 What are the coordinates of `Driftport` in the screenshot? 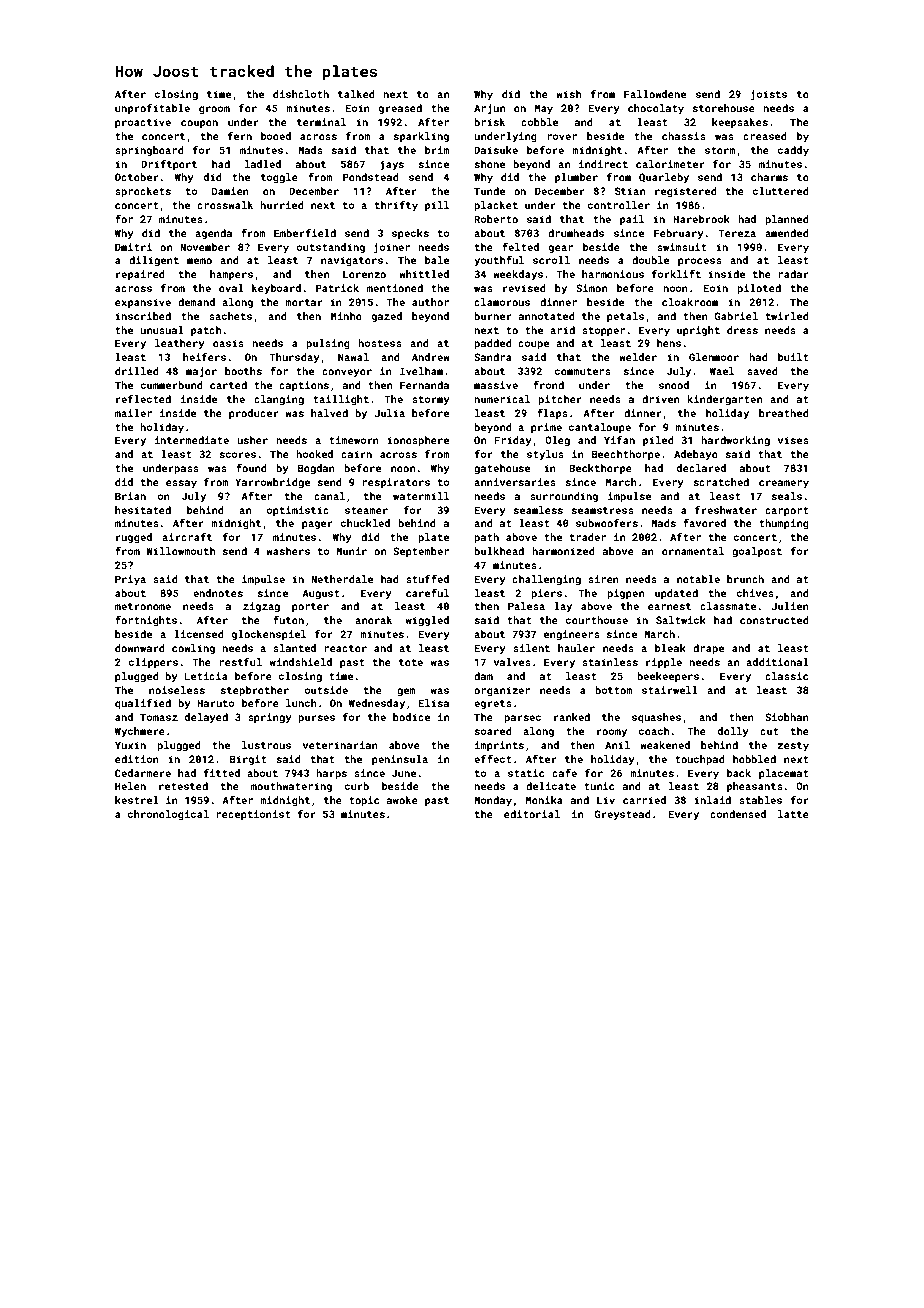 It's located at (169, 165).
